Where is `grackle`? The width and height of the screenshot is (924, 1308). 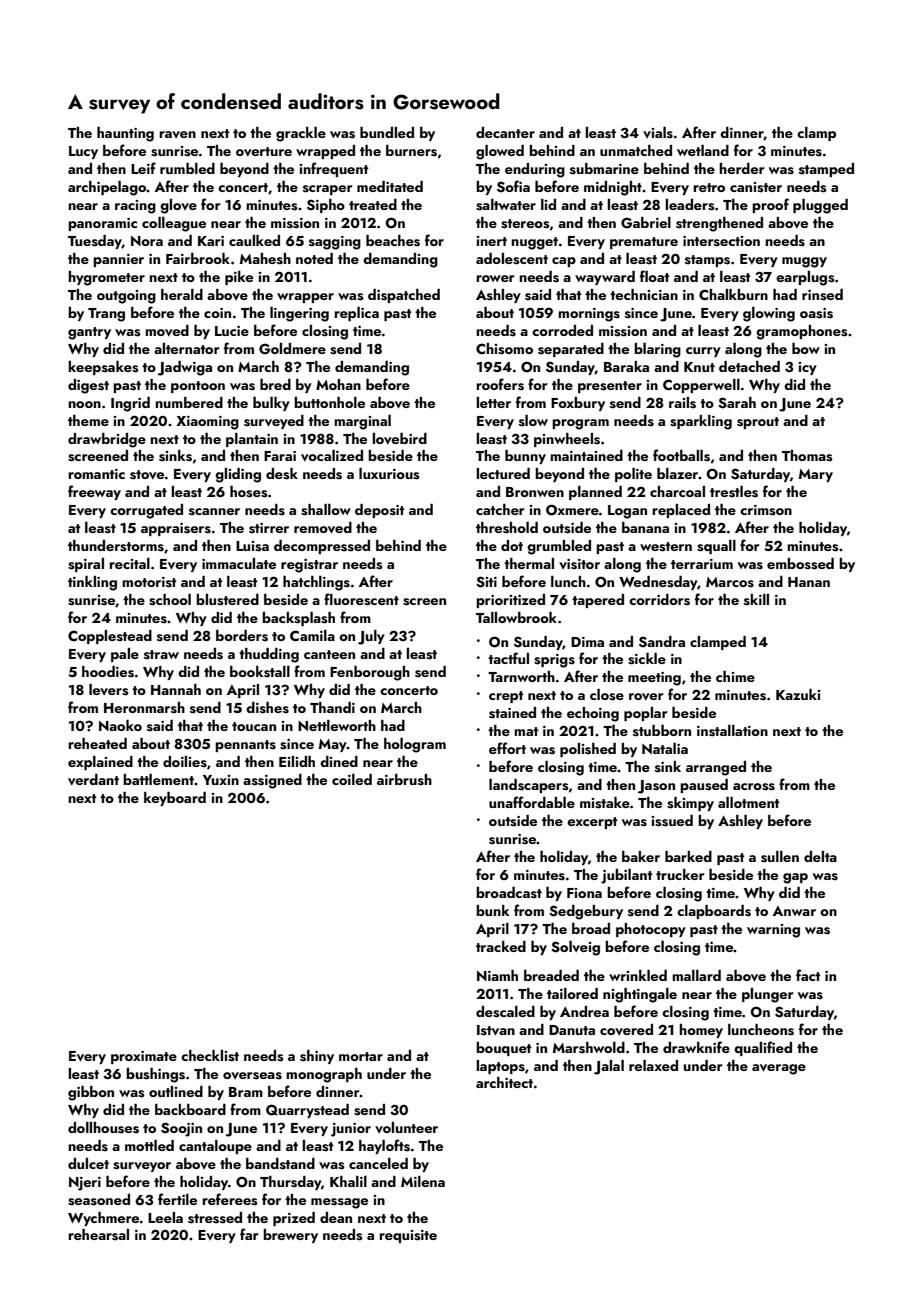
grackle is located at coordinates (301, 134).
